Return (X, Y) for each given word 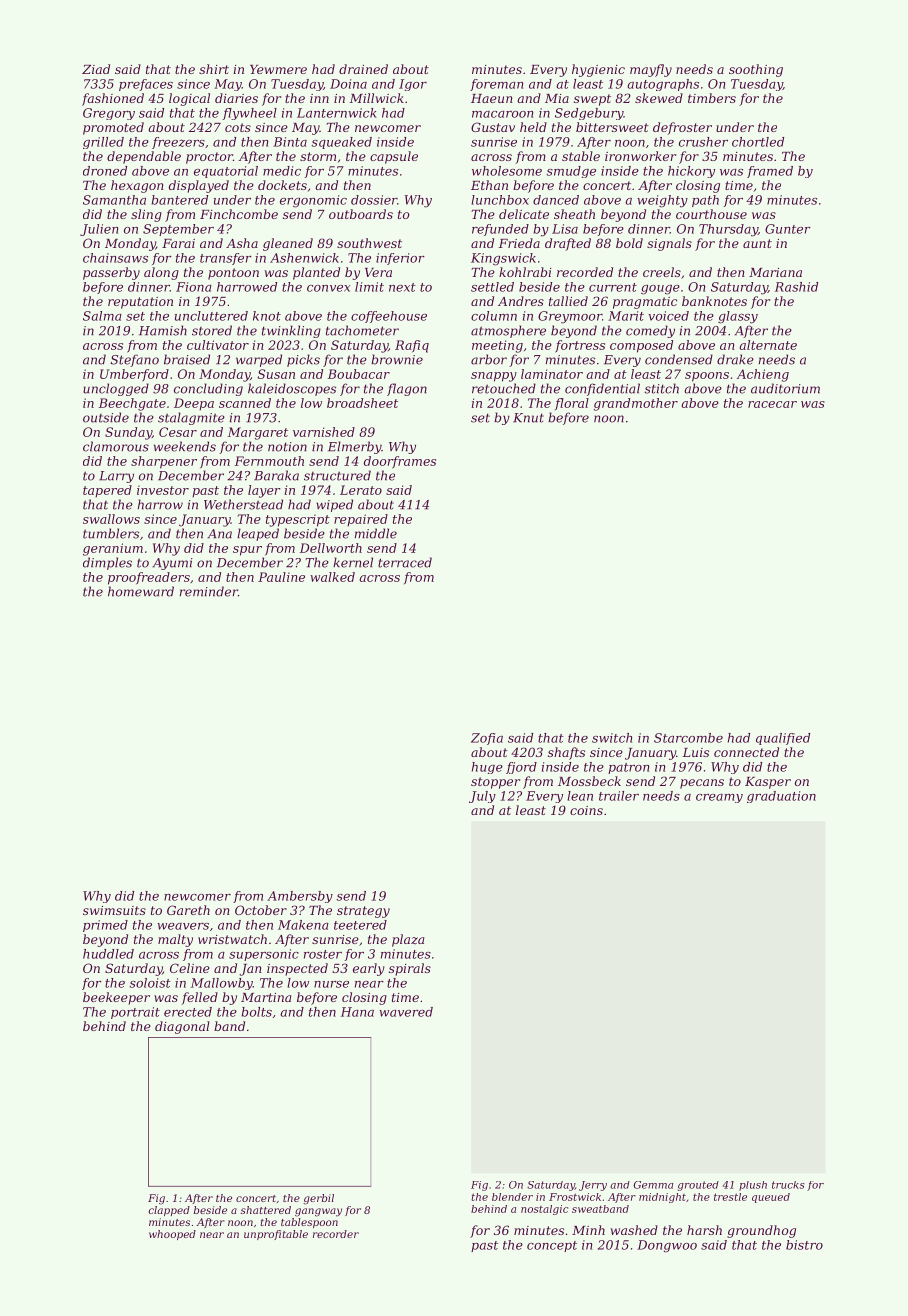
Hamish (163, 330)
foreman (496, 85)
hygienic (598, 70)
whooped (172, 1235)
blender (512, 1197)
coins (586, 810)
